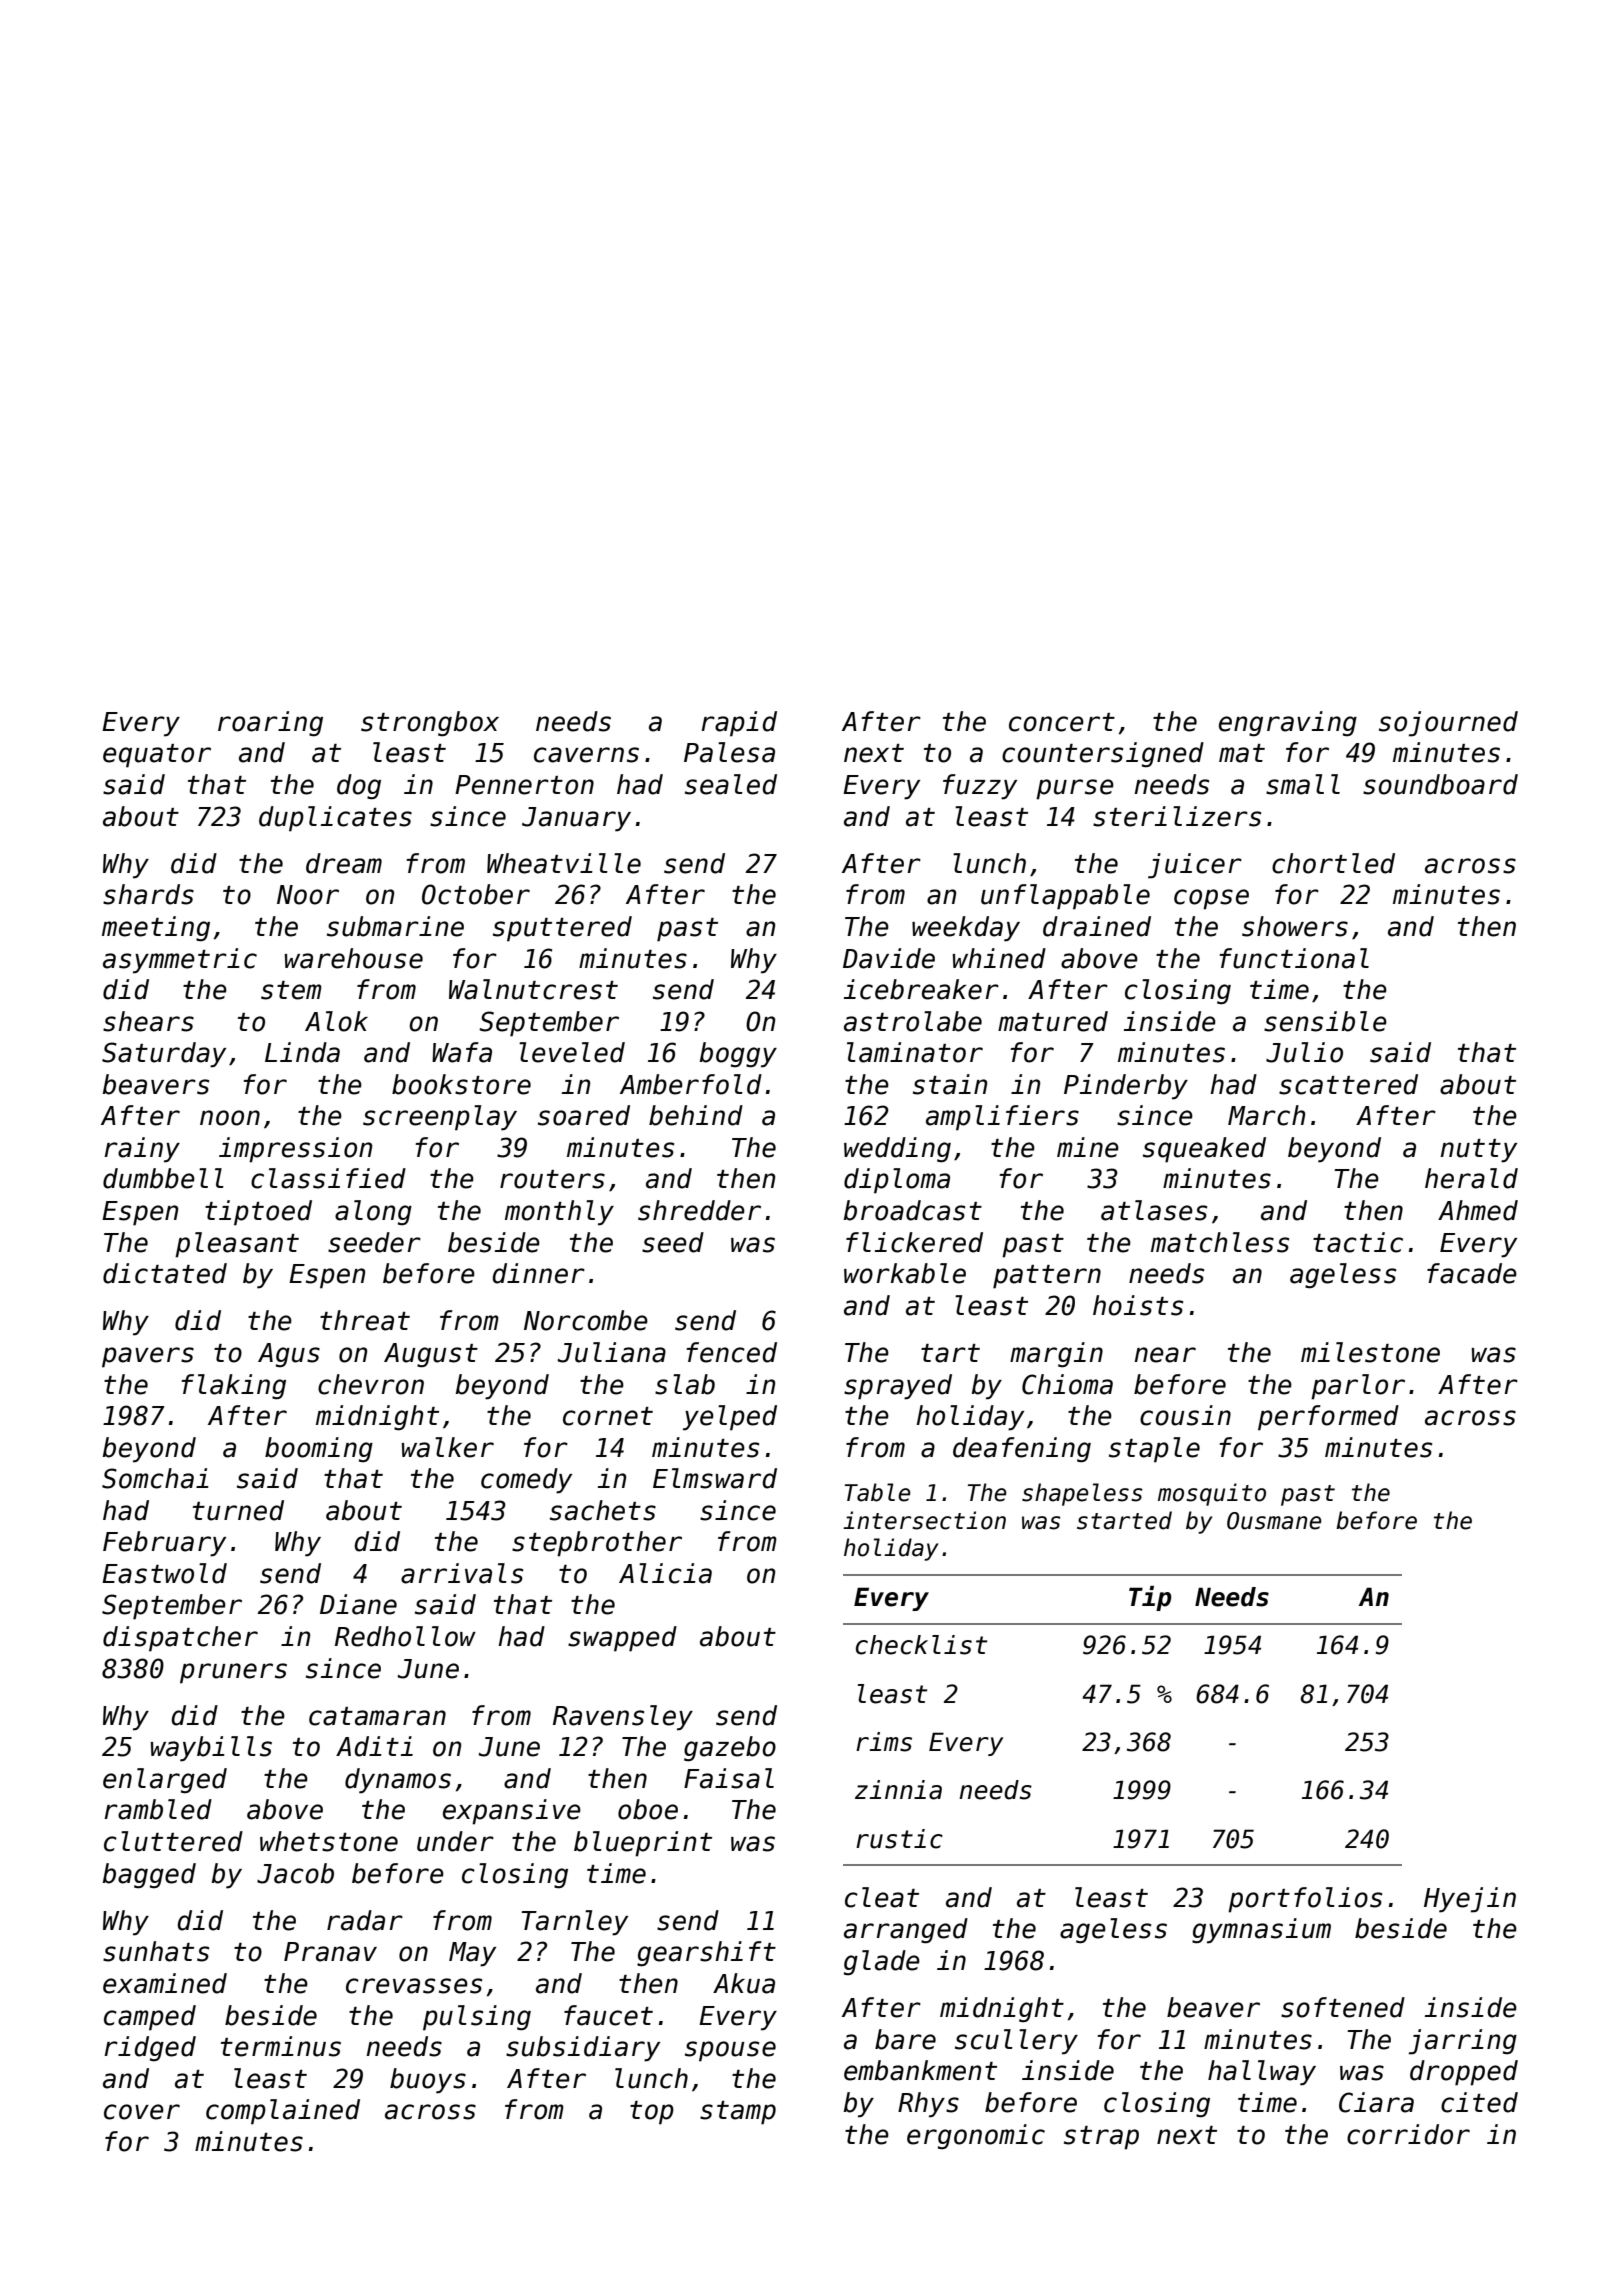 This screenshot has width=1620, height=2292. I want to click on Agus, so click(289, 1355).
